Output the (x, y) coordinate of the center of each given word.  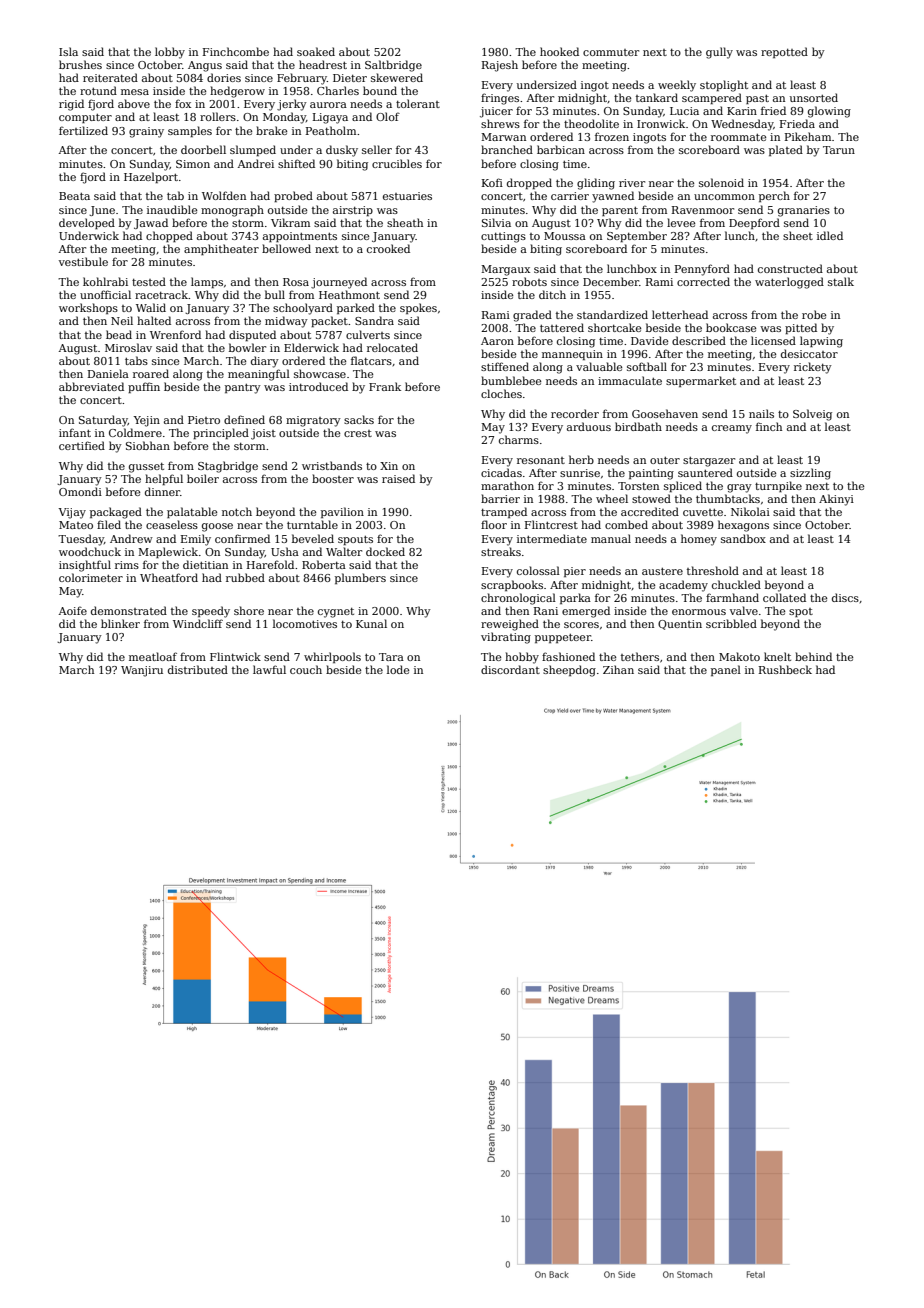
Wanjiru (142, 671)
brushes (80, 64)
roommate (738, 137)
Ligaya (330, 118)
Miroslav (128, 347)
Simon (193, 164)
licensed (773, 340)
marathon (507, 485)
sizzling (810, 474)
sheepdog (569, 671)
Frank (385, 386)
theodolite (591, 123)
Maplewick (168, 552)
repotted (784, 52)
